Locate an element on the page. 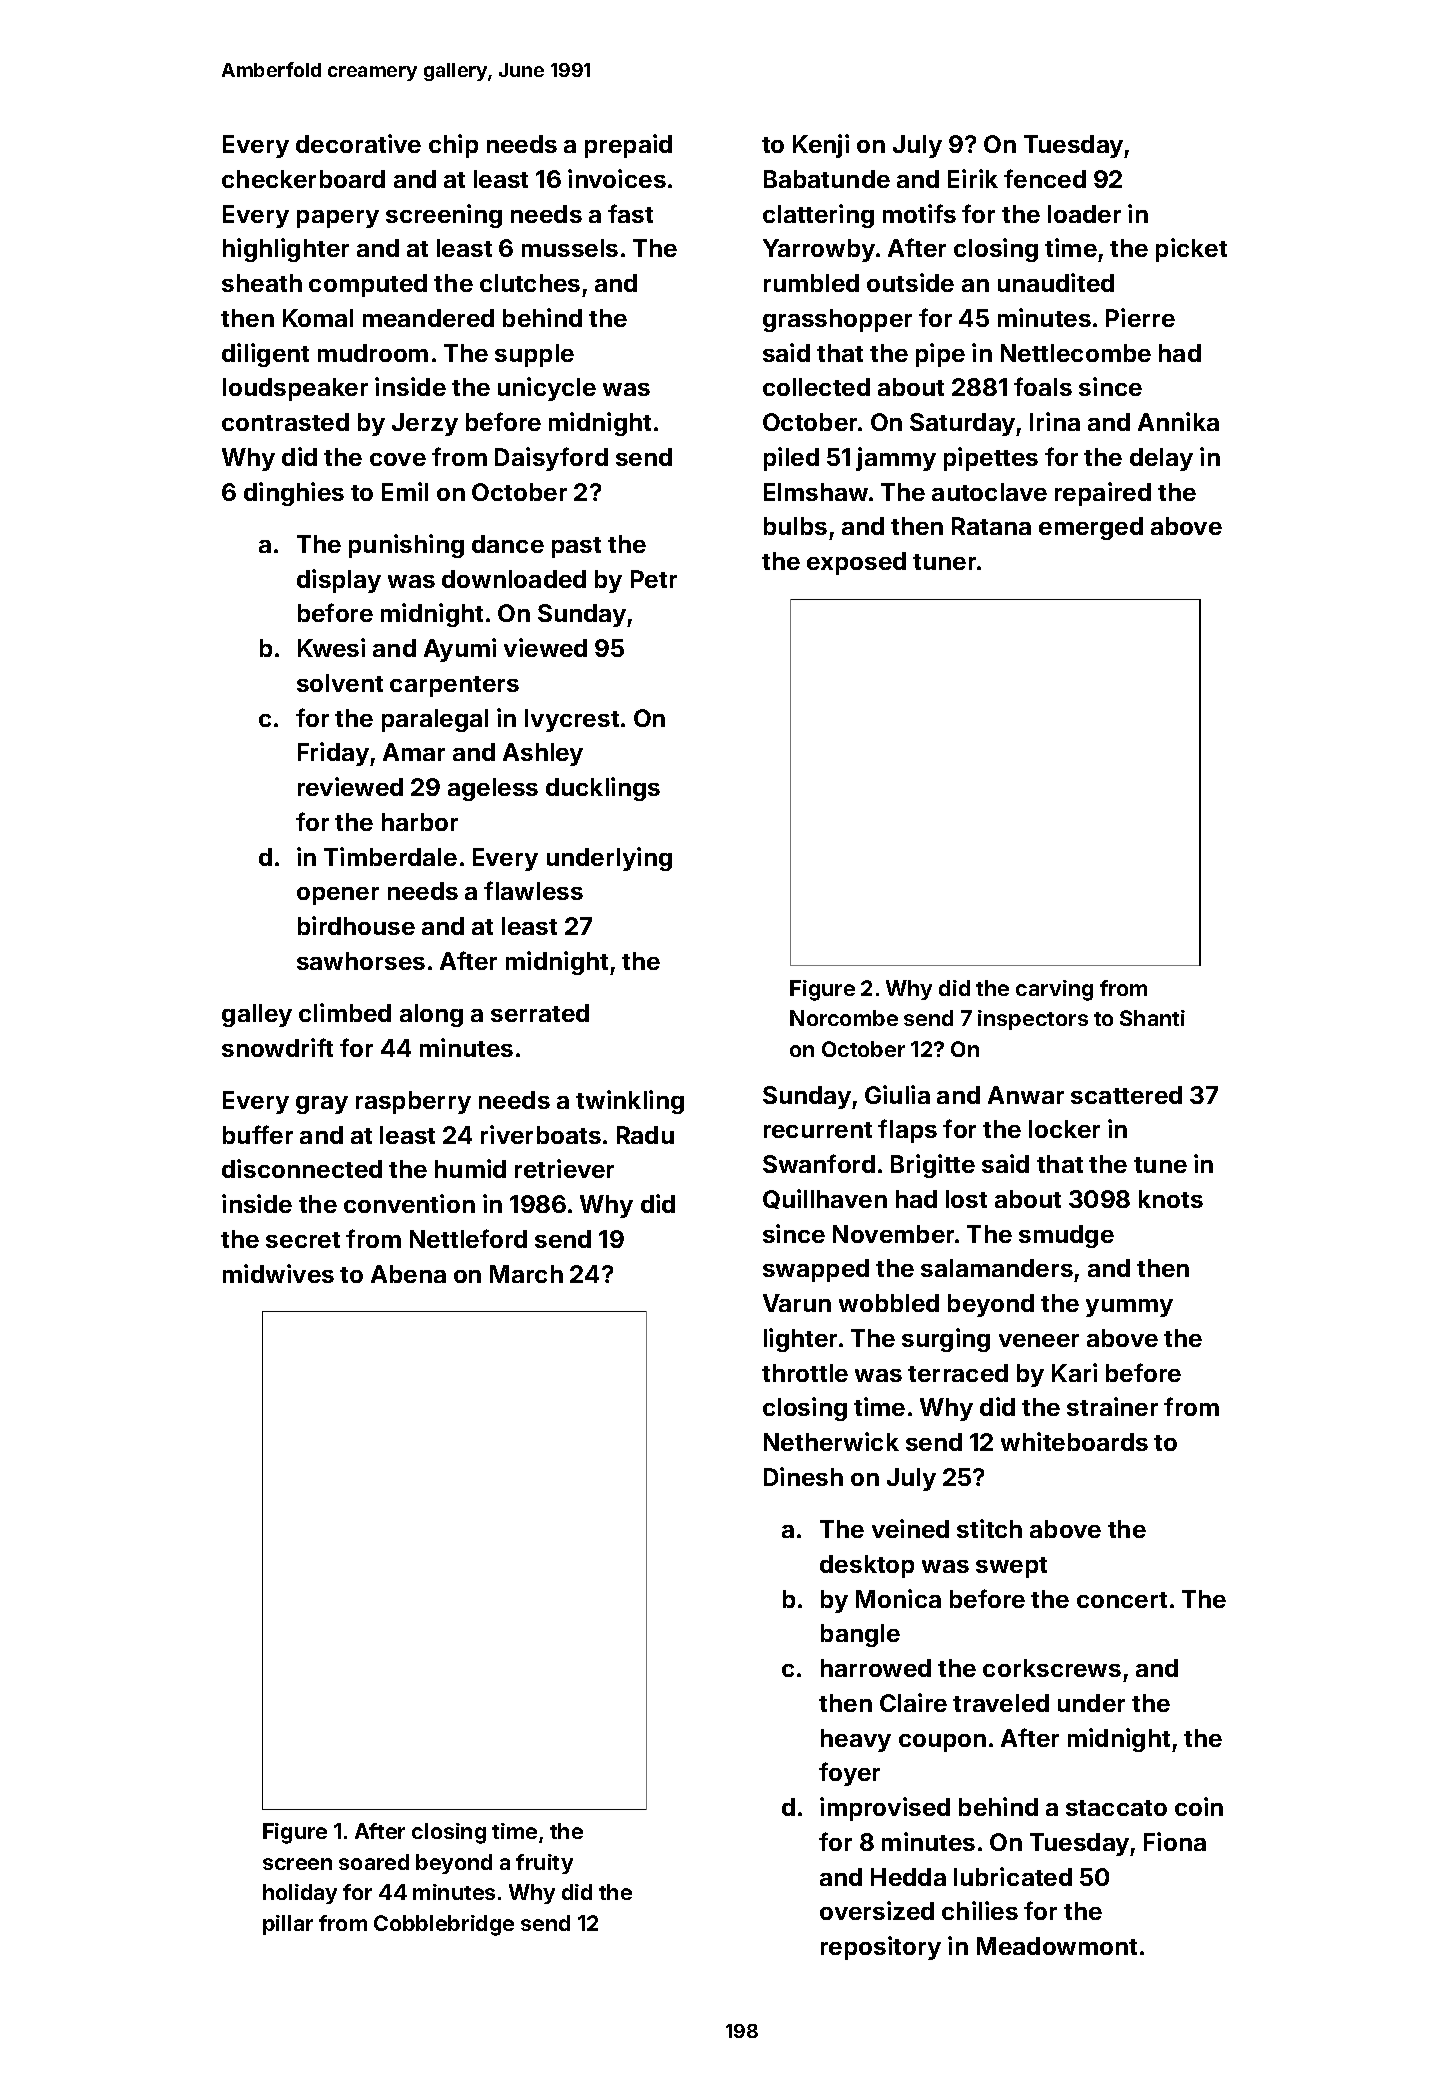 Image resolution: width=1450 pixels, height=2100 pixels. concert is located at coordinates (1122, 1600).
